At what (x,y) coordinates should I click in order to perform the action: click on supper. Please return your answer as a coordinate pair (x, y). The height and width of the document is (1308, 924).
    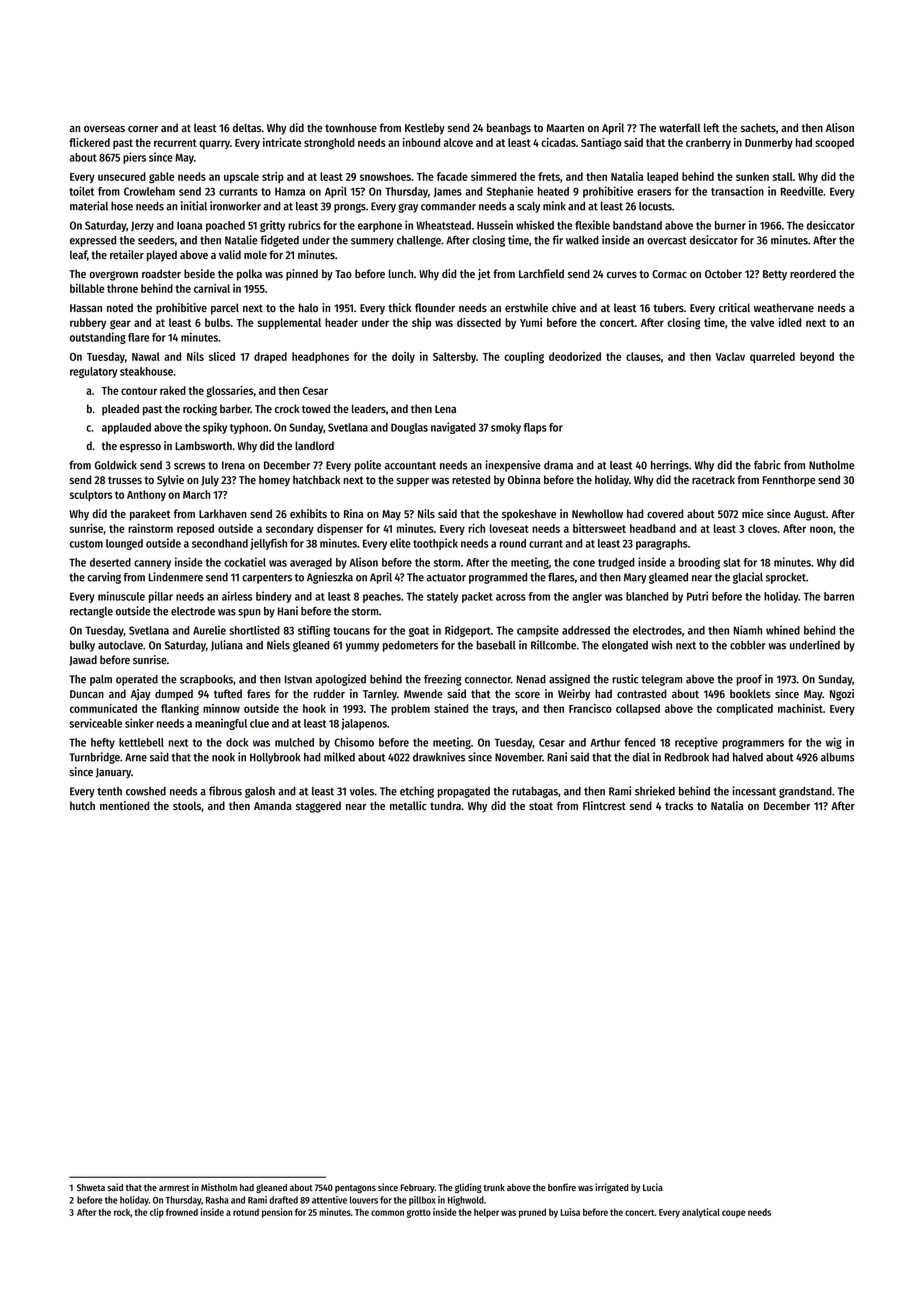
    Looking at the image, I should click on (412, 482).
